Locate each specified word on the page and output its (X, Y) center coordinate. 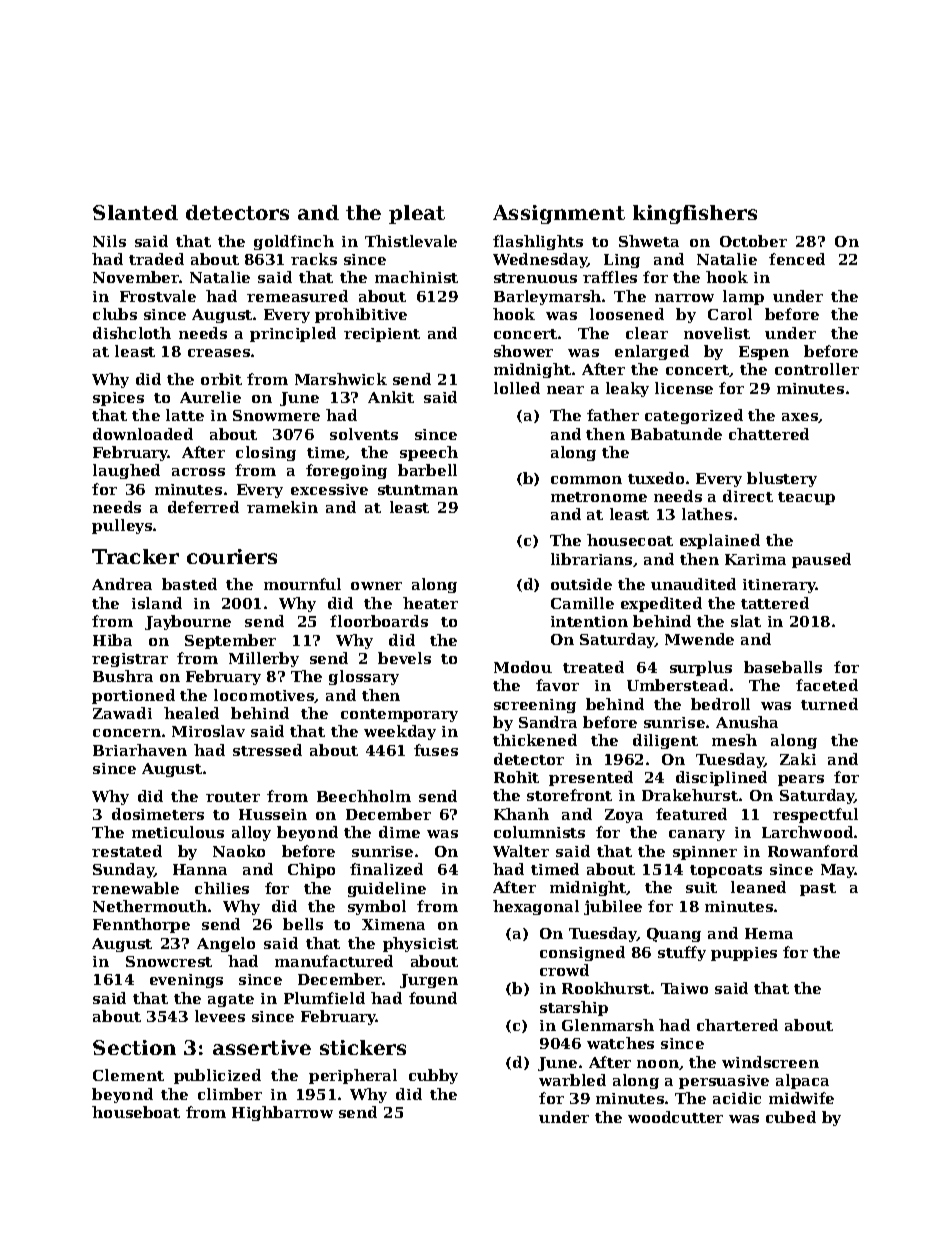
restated (127, 851)
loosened (627, 314)
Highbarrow (282, 1113)
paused (821, 560)
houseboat (136, 1112)
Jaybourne (188, 622)
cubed (791, 1117)
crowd (564, 970)
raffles (610, 277)
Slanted (135, 212)
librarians (591, 559)
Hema (769, 933)
